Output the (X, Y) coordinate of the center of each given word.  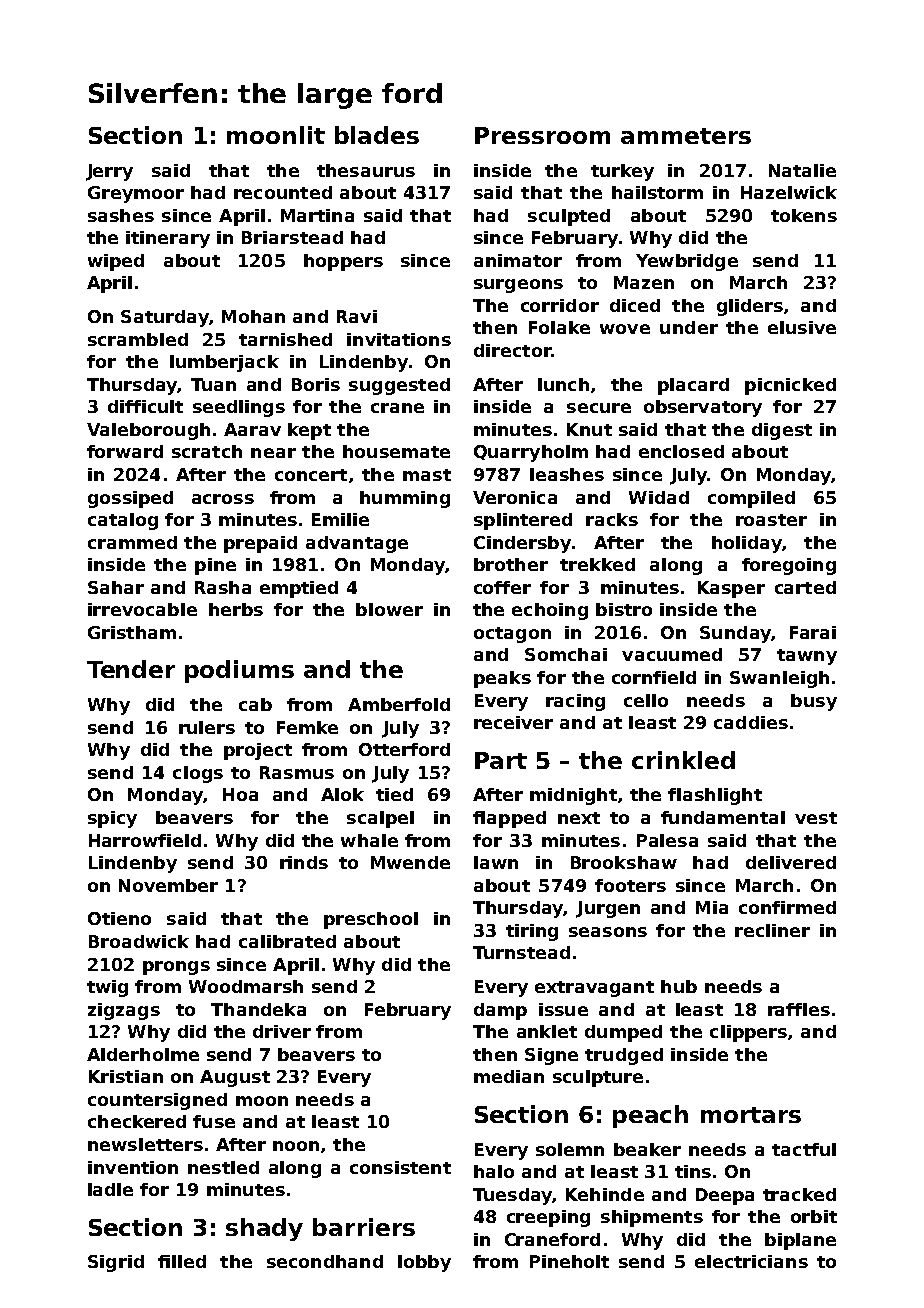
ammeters (686, 136)
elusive (802, 327)
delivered (791, 862)
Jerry (109, 172)
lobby (424, 1263)
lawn (496, 862)
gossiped (130, 499)
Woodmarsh (246, 986)
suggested (399, 386)
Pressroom (542, 135)
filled (182, 1261)
